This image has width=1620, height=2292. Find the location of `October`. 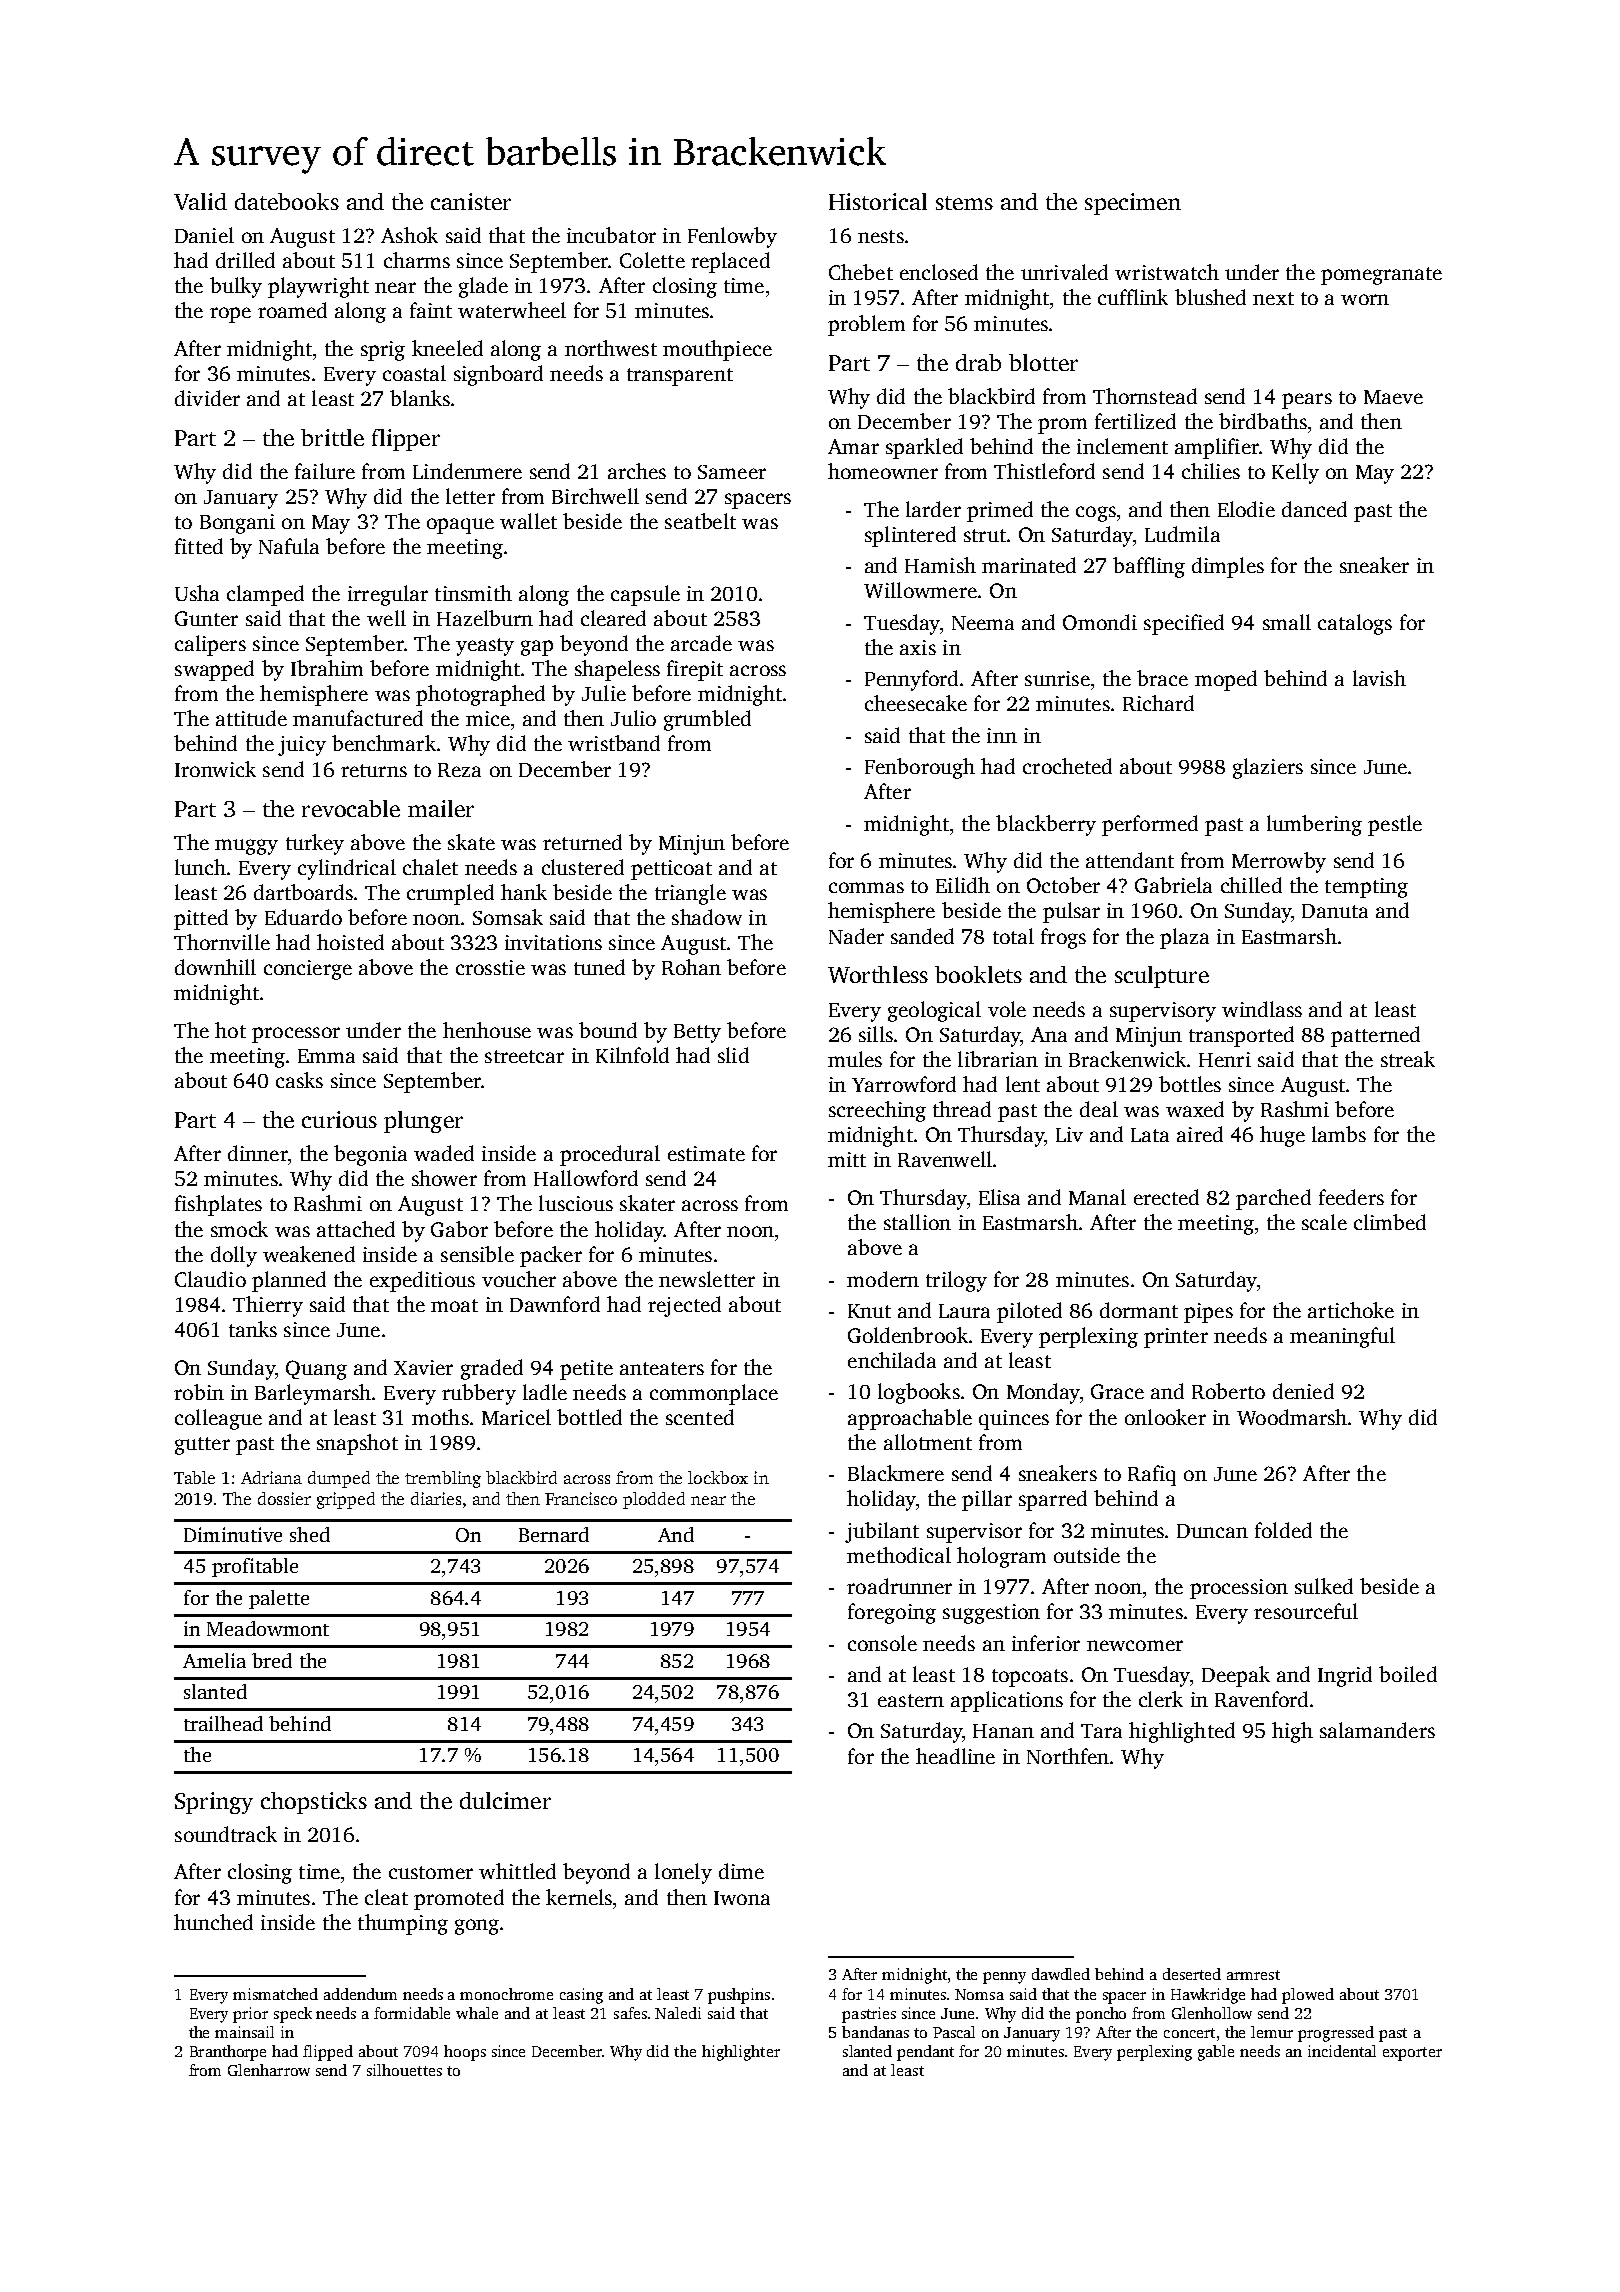

October is located at coordinates (1063, 885).
